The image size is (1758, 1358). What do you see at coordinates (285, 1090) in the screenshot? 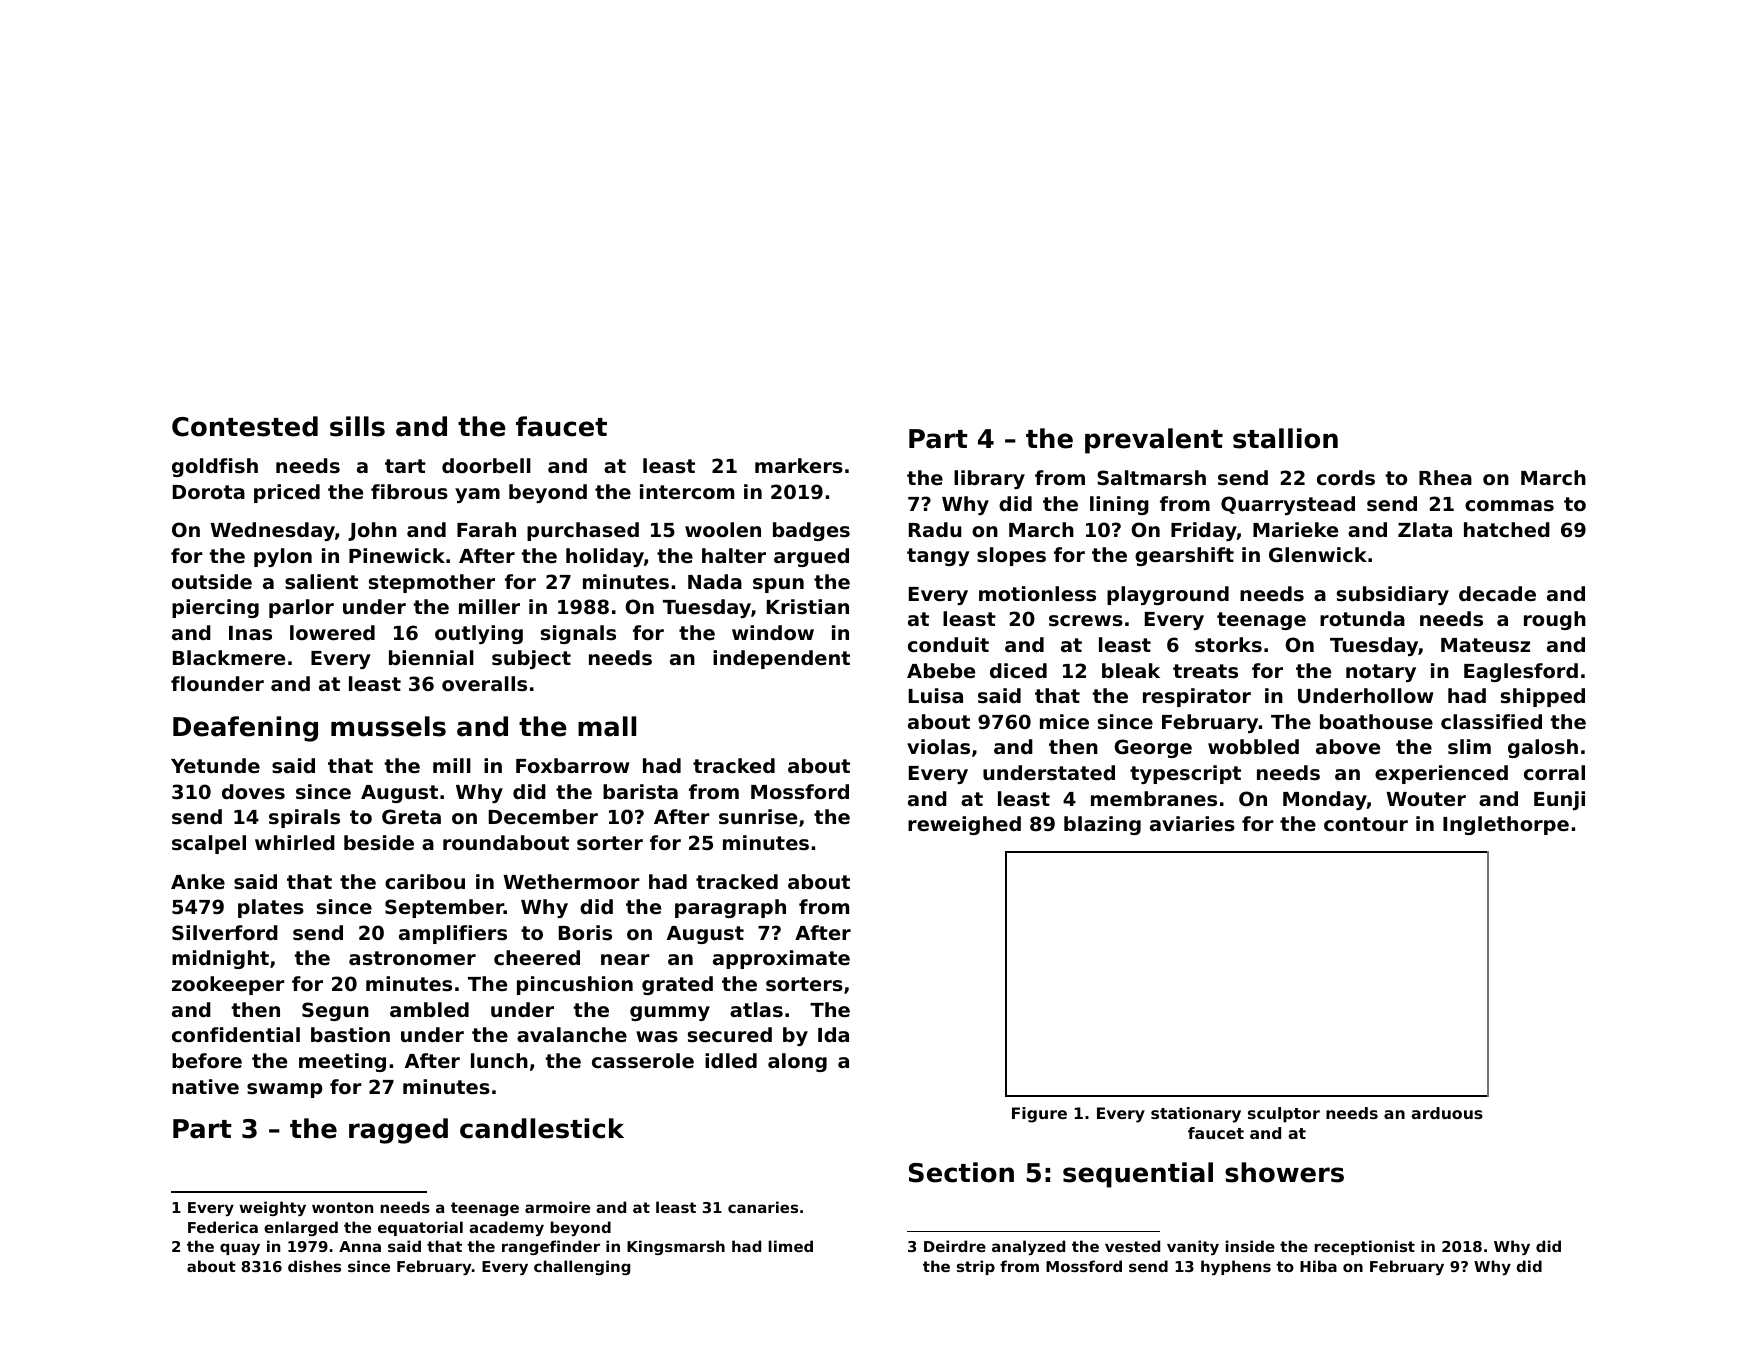
I see `swamp` at bounding box center [285, 1090].
